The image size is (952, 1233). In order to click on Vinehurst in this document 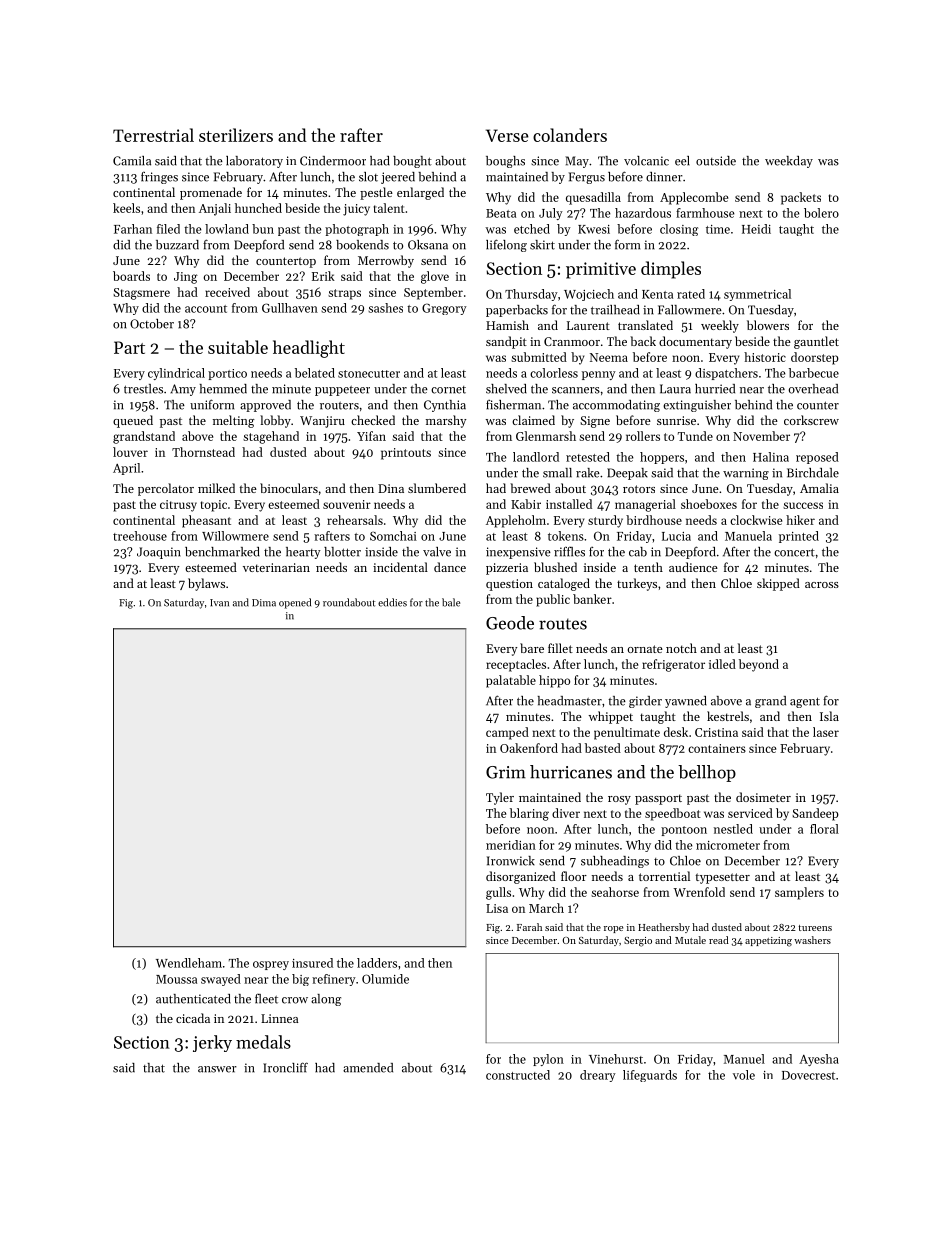, I will do `click(616, 1059)`.
